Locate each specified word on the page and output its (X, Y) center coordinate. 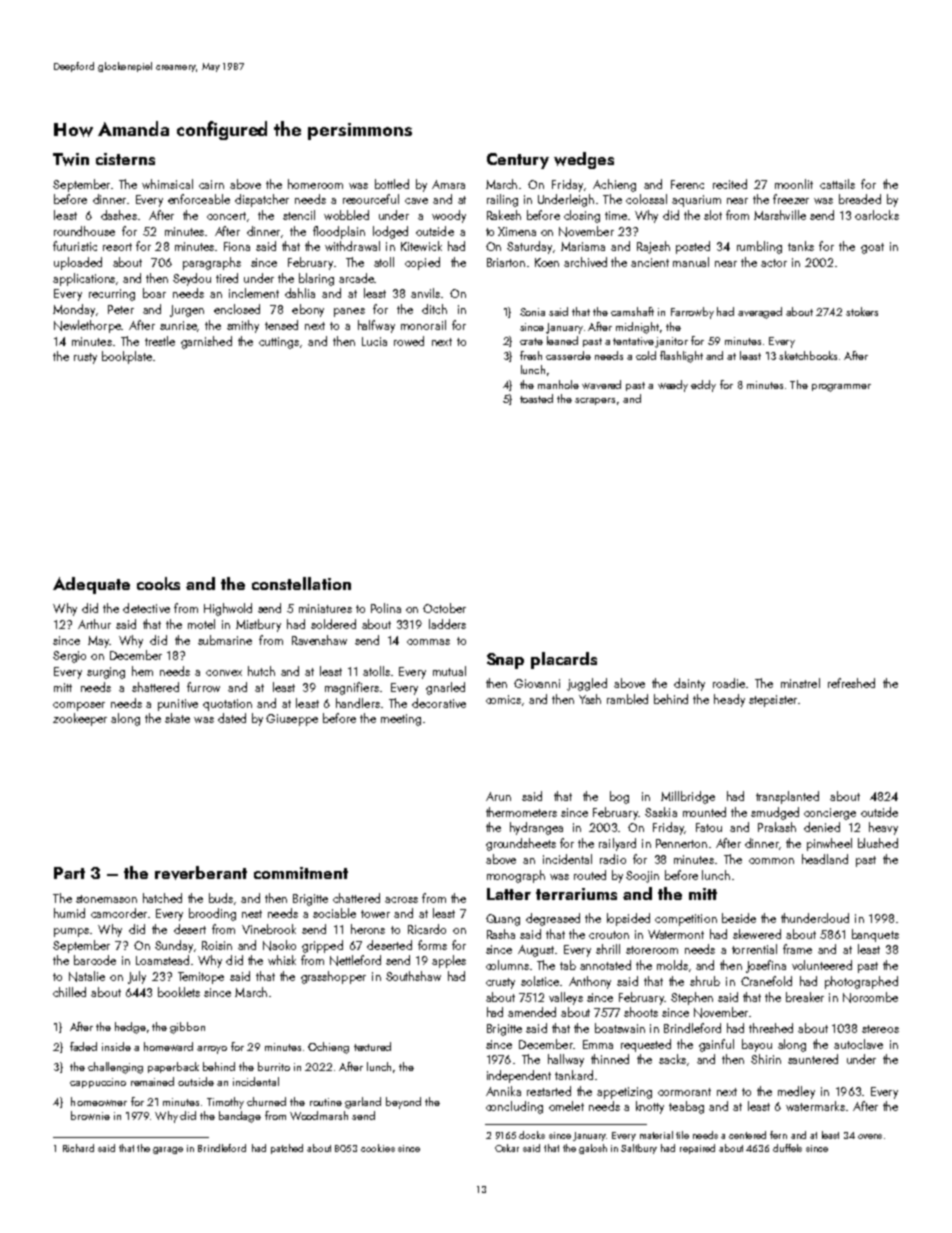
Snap (505, 661)
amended (532, 1012)
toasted (536, 398)
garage (168, 1150)
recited (730, 184)
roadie (729, 683)
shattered (155, 687)
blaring (316, 279)
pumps (71, 932)
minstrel (800, 683)
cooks (158, 583)
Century (518, 161)
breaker (805, 997)
